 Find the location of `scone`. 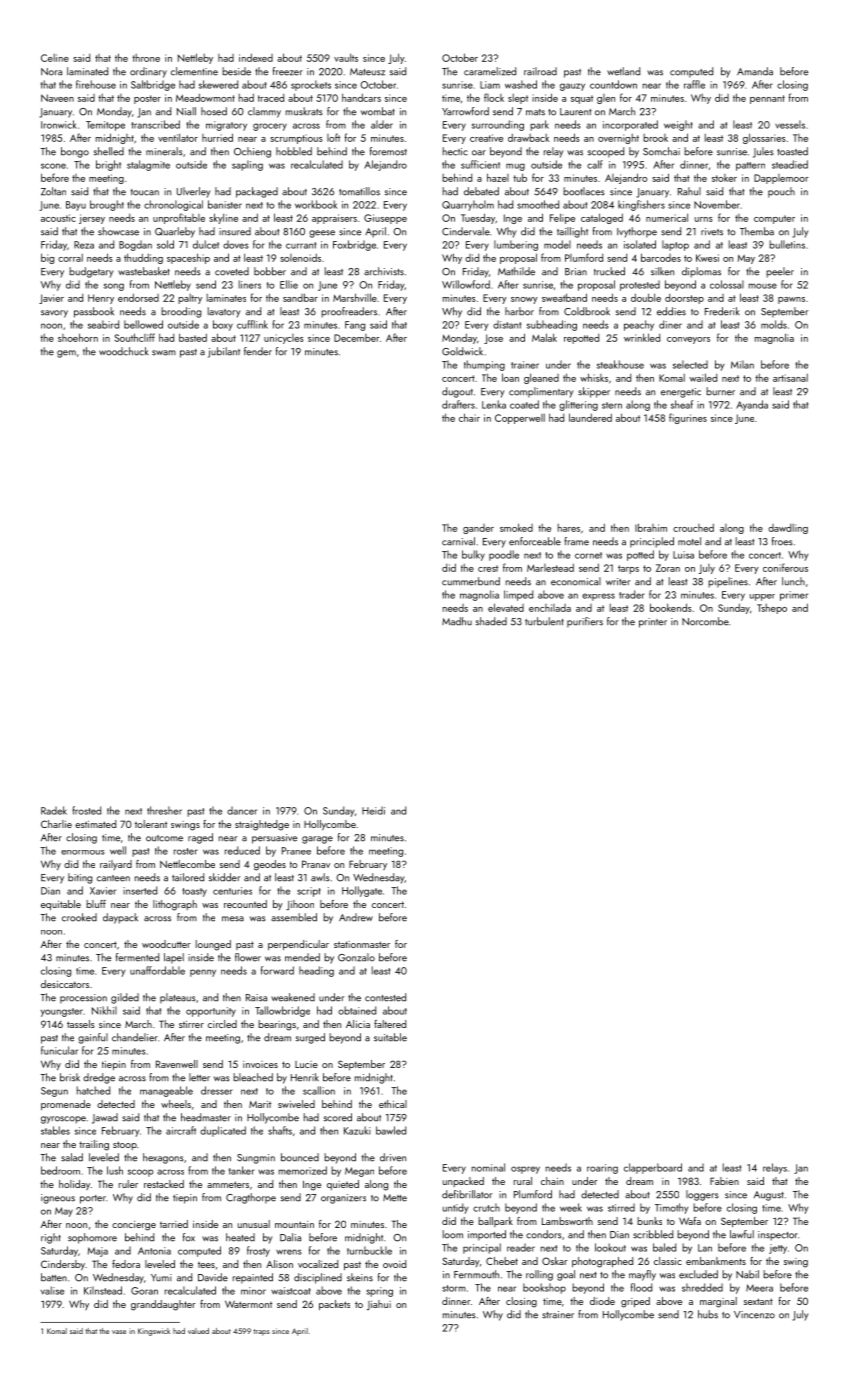

scone is located at coordinates (53, 166).
